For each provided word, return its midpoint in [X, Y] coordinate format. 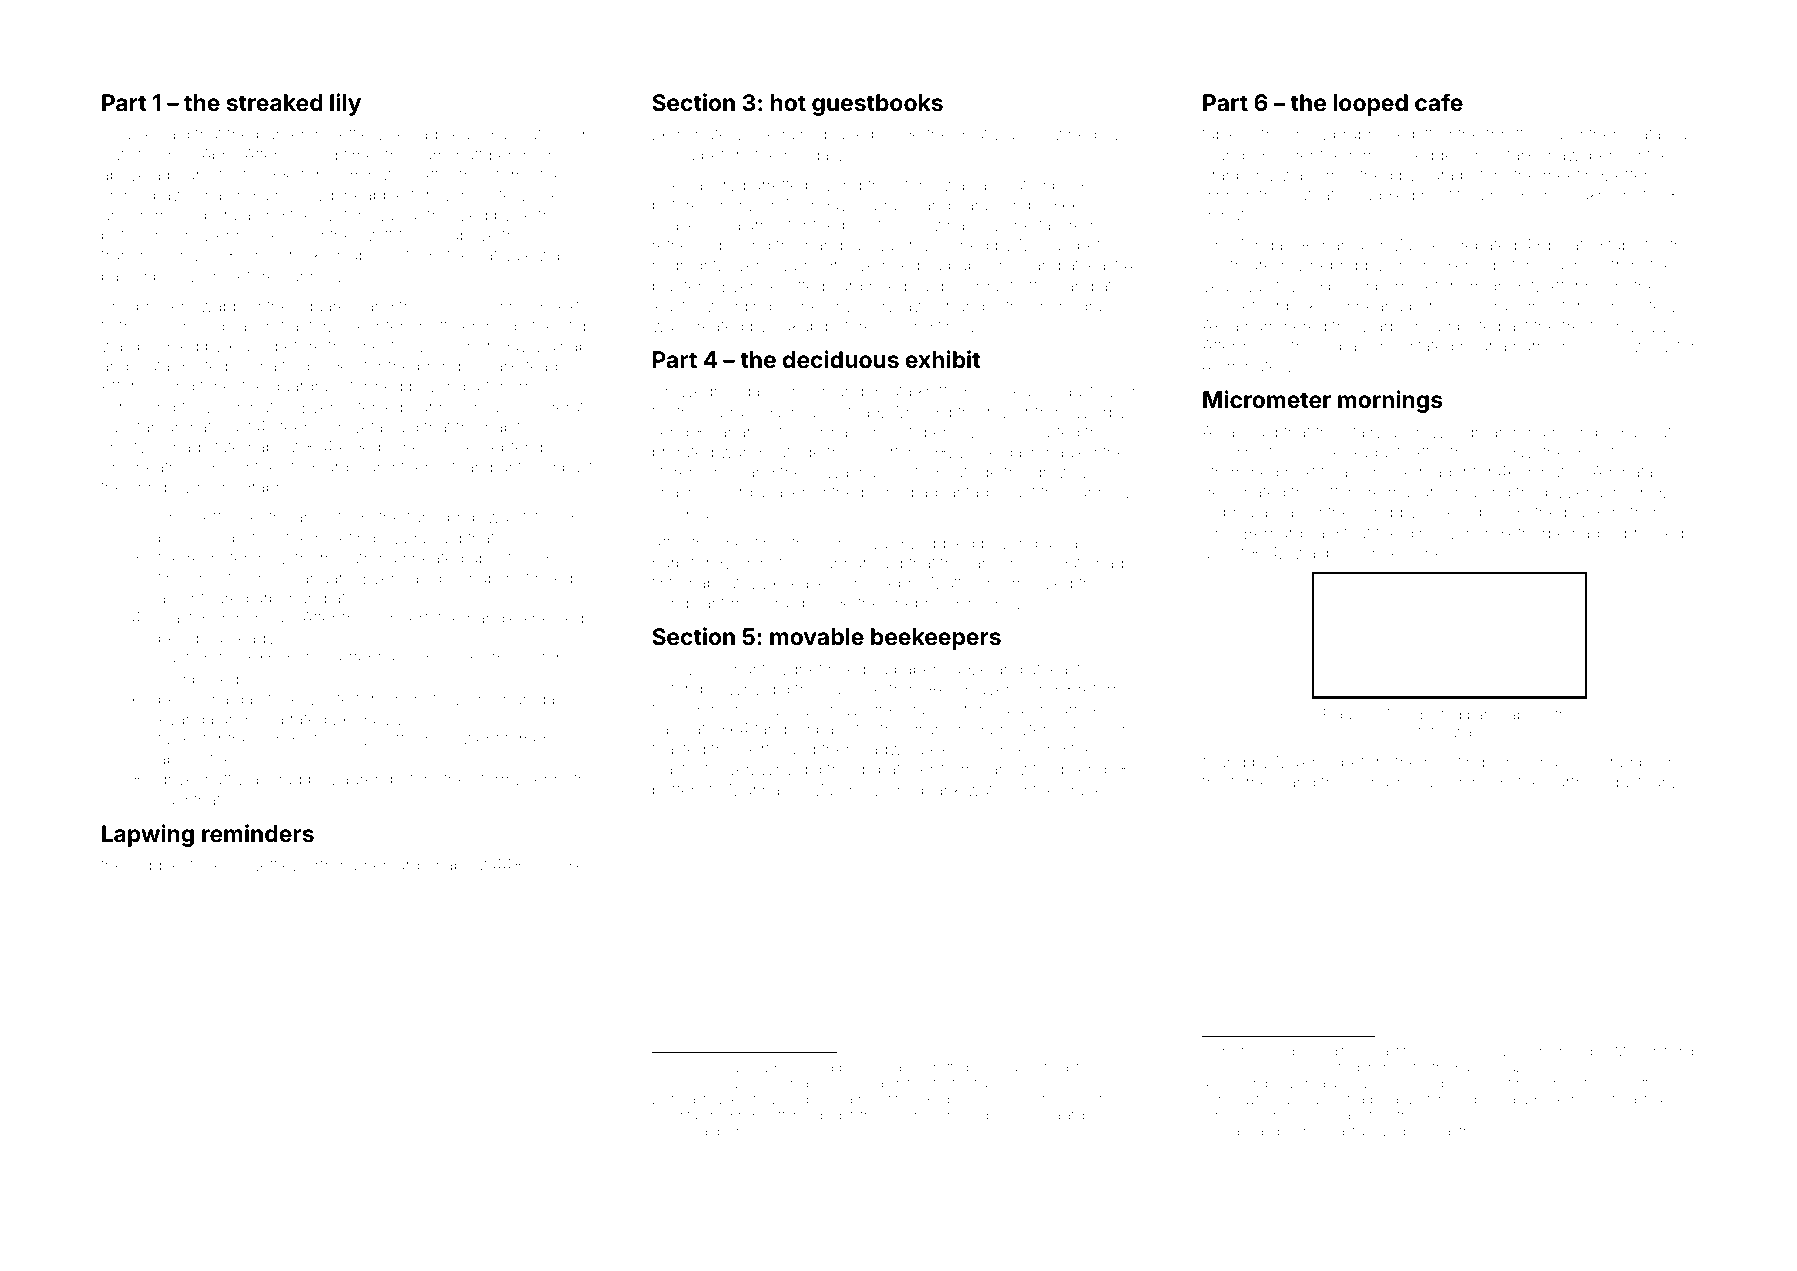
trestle [1584, 326]
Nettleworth [290, 865]
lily [345, 104]
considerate [549, 407]
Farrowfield [1022, 768]
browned [1063, 134]
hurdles [565, 865]
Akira [1220, 325]
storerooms [694, 472]
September [523, 448]
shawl [1561, 155]
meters [1271, 452]
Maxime [1306, 761]
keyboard [692, 1133]
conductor [295, 739]
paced [1439, 783]
